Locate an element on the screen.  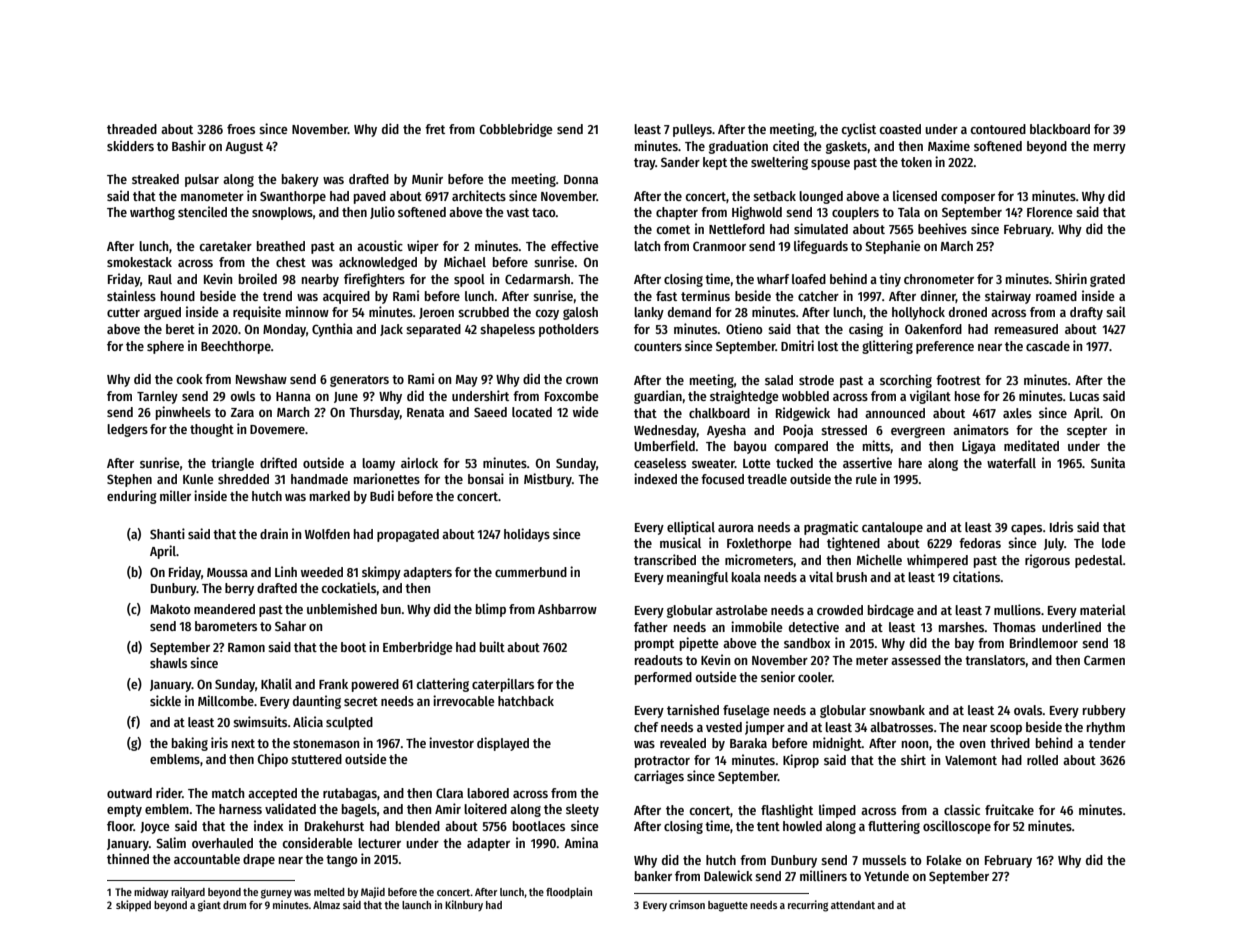
froes is located at coordinates (241, 129).
